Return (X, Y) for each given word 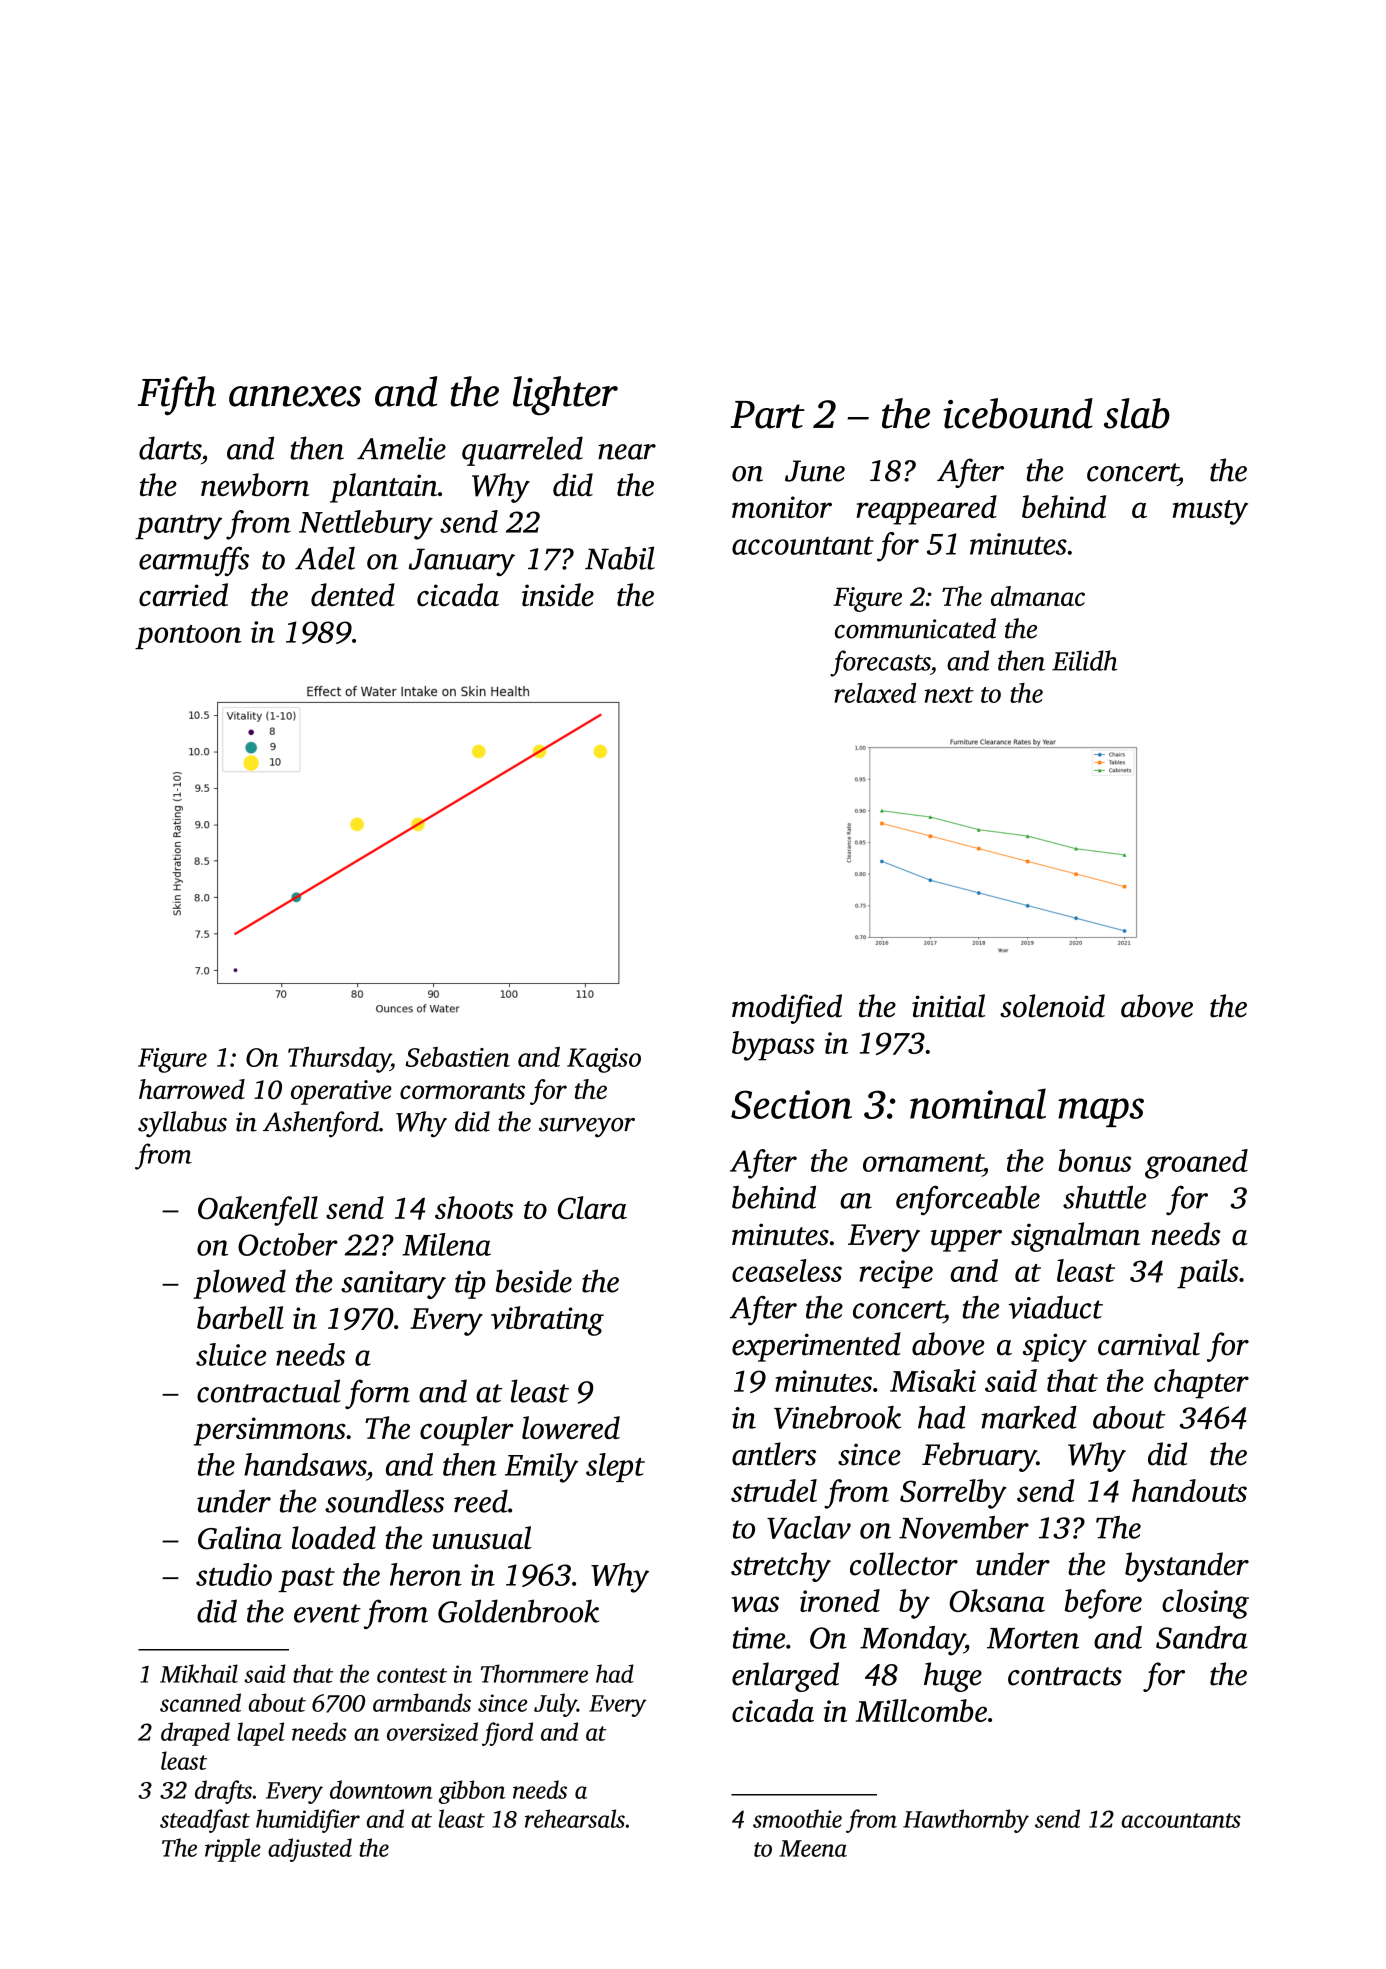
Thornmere (534, 1673)
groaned (1196, 1164)
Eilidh (1085, 660)
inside (558, 595)
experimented (816, 1347)
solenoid (1052, 1006)
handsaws (305, 1464)
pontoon (188, 637)
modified (787, 1009)
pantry (178, 527)
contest (412, 1675)
